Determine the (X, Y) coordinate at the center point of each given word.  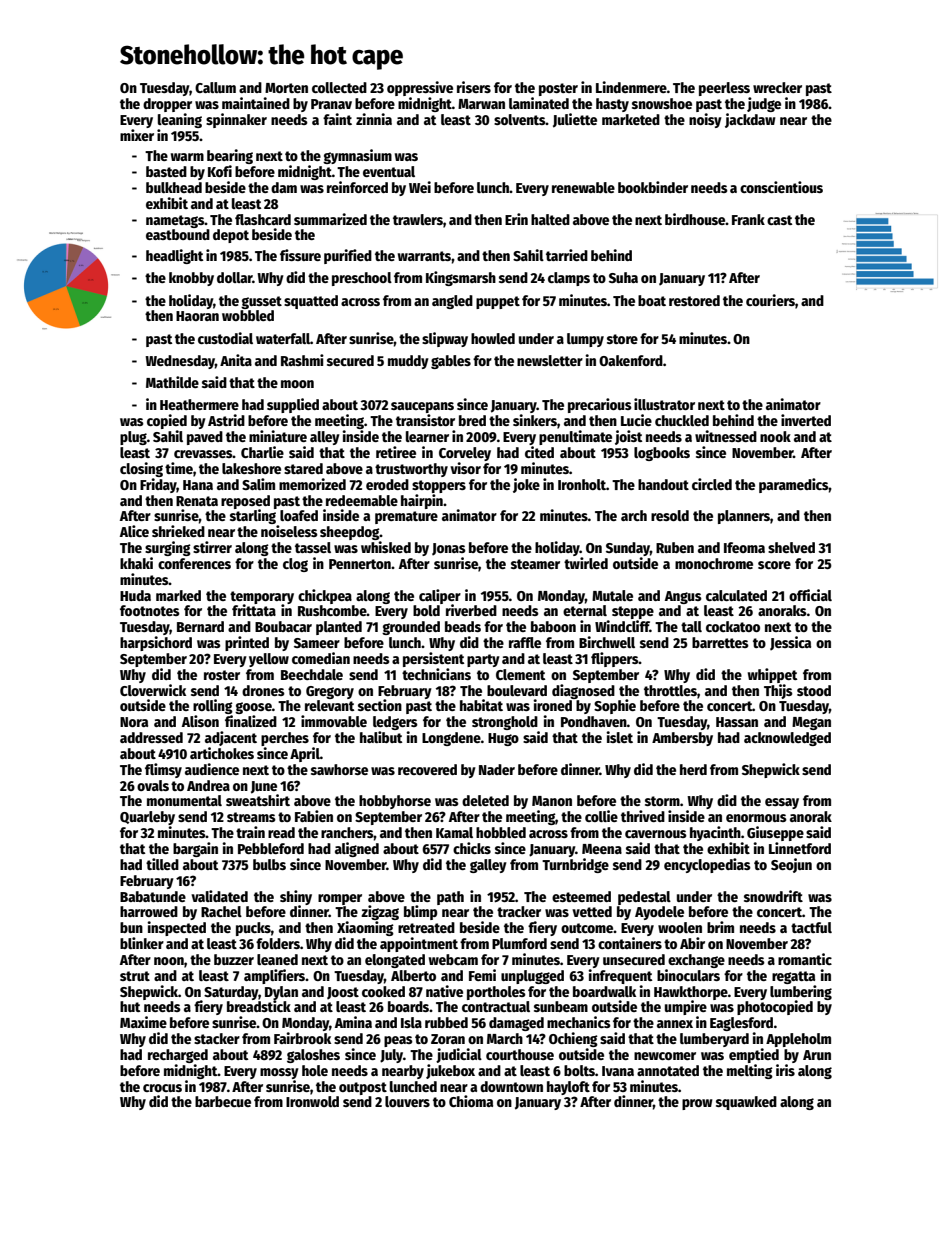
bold (426, 610)
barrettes (720, 642)
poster (558, 89)
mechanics (579, 1022)
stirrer (212, 547)
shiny (296, 897)
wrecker (777, 87)
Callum (215, 87)
